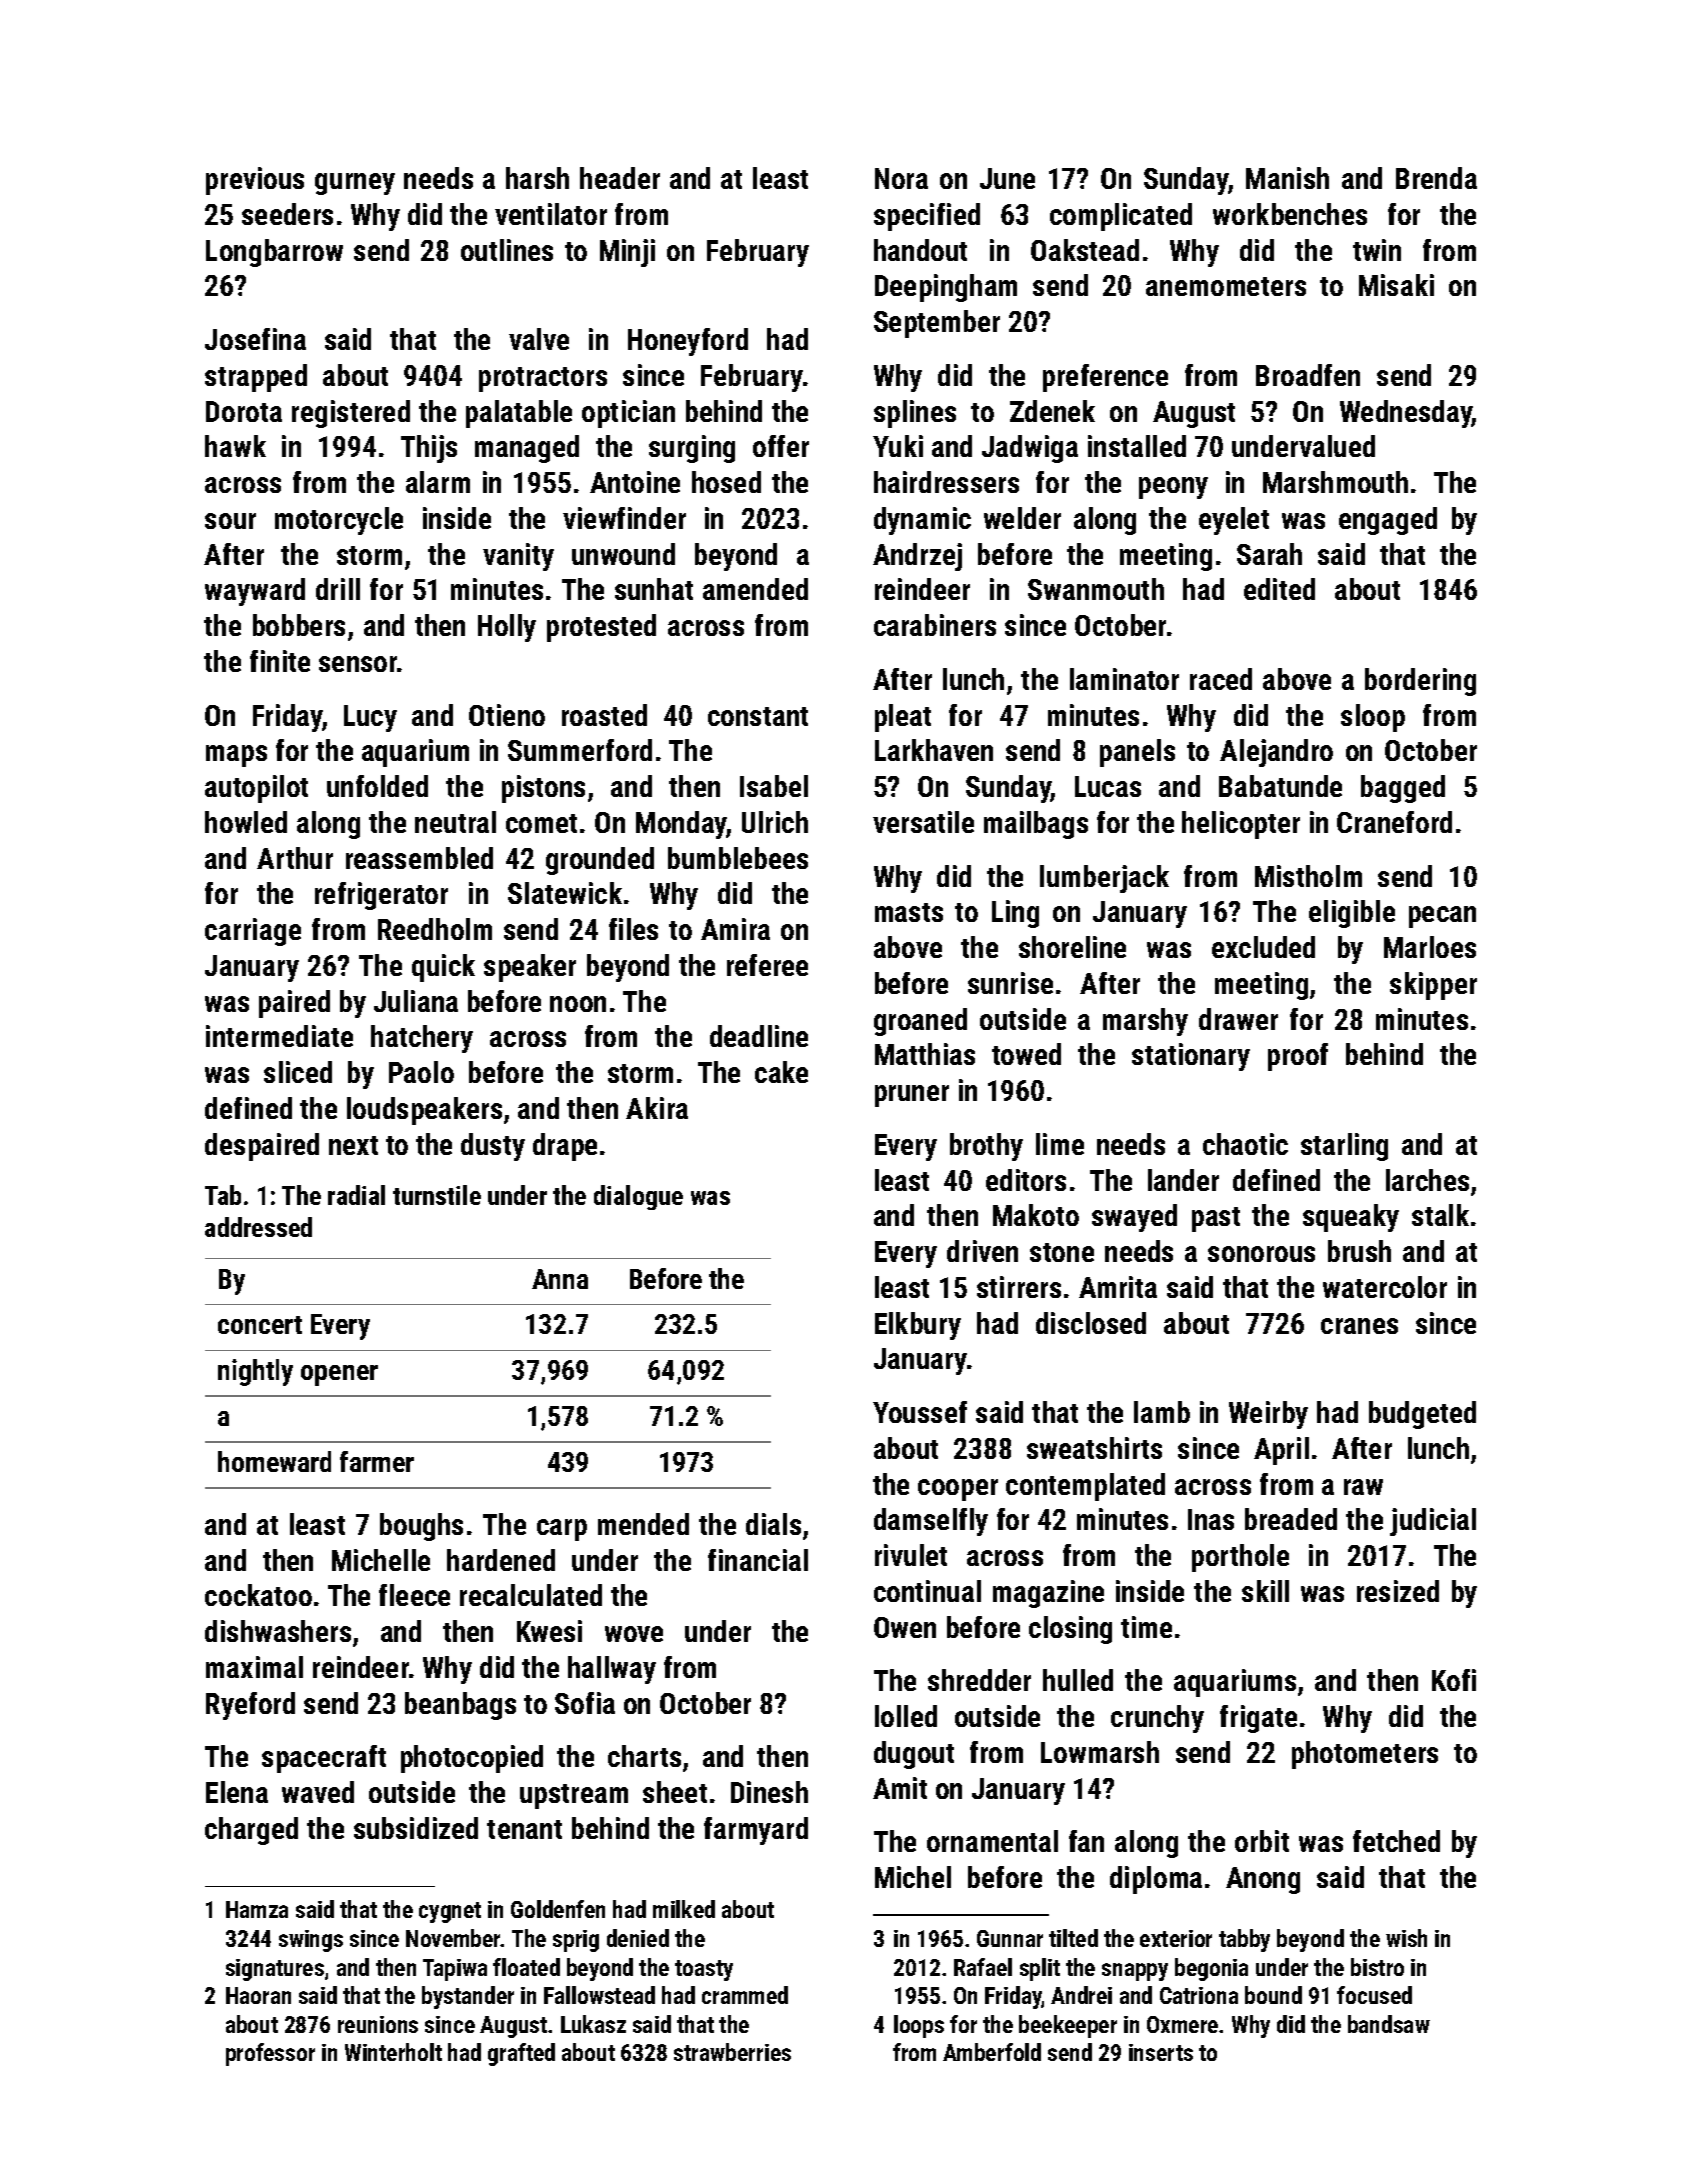 This screenshot has height=2178, width=1683. What do you see at coordinates (1436, 178) in the screenshot?
I see `Brenda` at bounding box center [1436, 178].
